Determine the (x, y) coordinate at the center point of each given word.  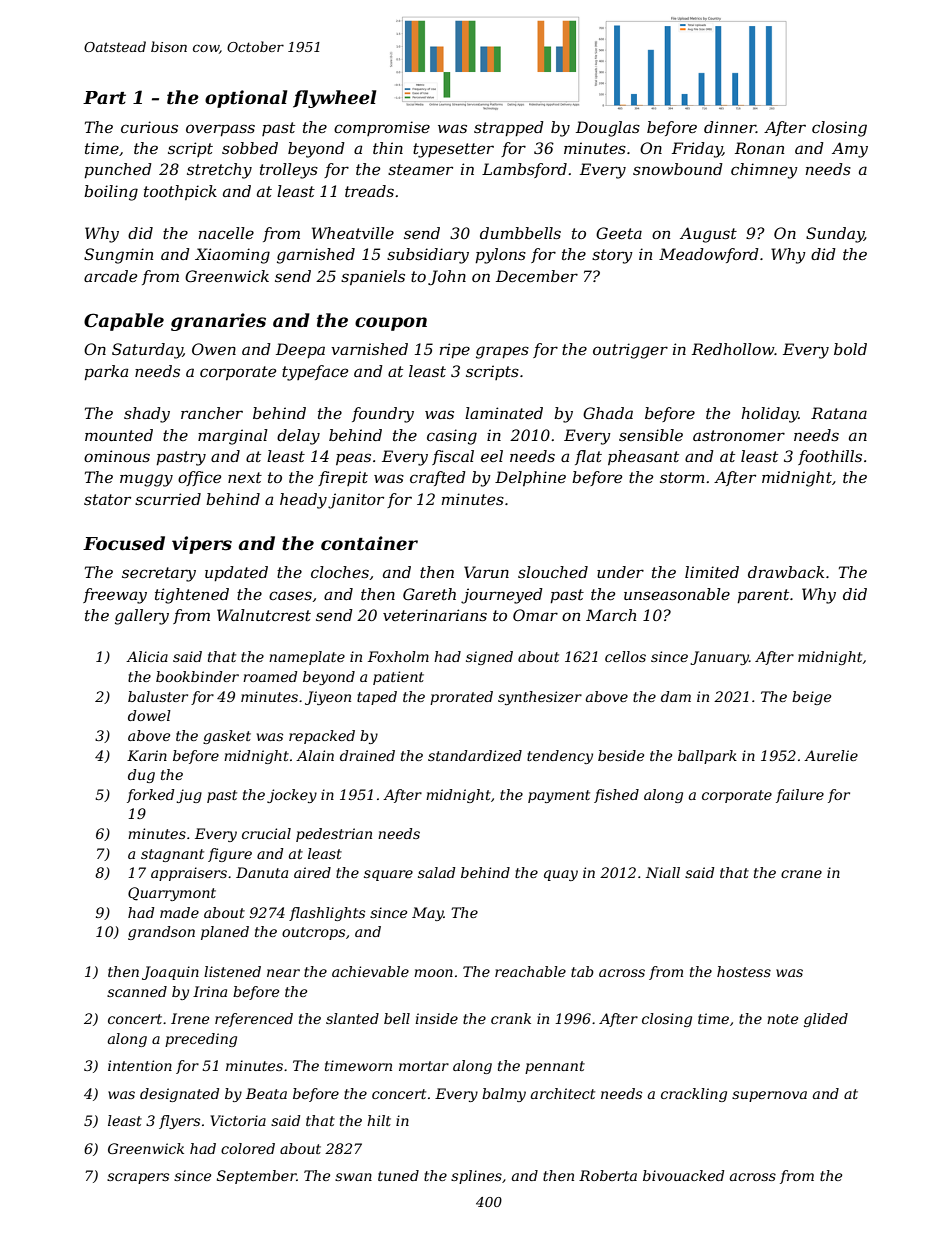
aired (312, 872)
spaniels (373, 277)
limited (712, 572)
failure (800, 796)
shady (147, 415)
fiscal (453, 457)
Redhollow (733, 349)
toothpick (180, 192)
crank (511, 1018)
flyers (179, 1122)
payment (559, 796)
